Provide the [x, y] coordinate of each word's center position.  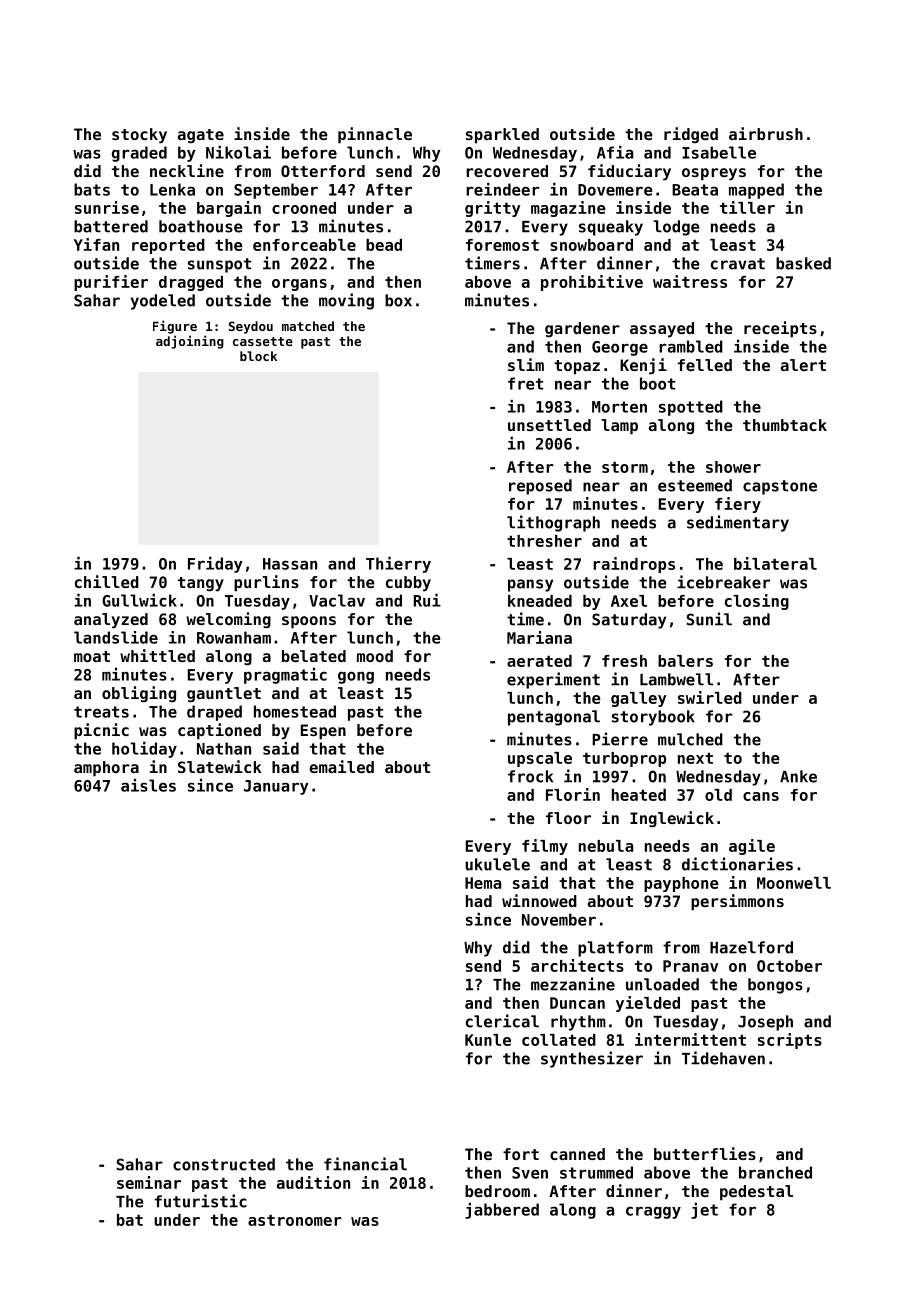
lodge [676, 228]
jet [704, 1211]
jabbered [502, 1211]
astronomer [295, 1220]
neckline [187, 170]
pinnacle [375, 135]
